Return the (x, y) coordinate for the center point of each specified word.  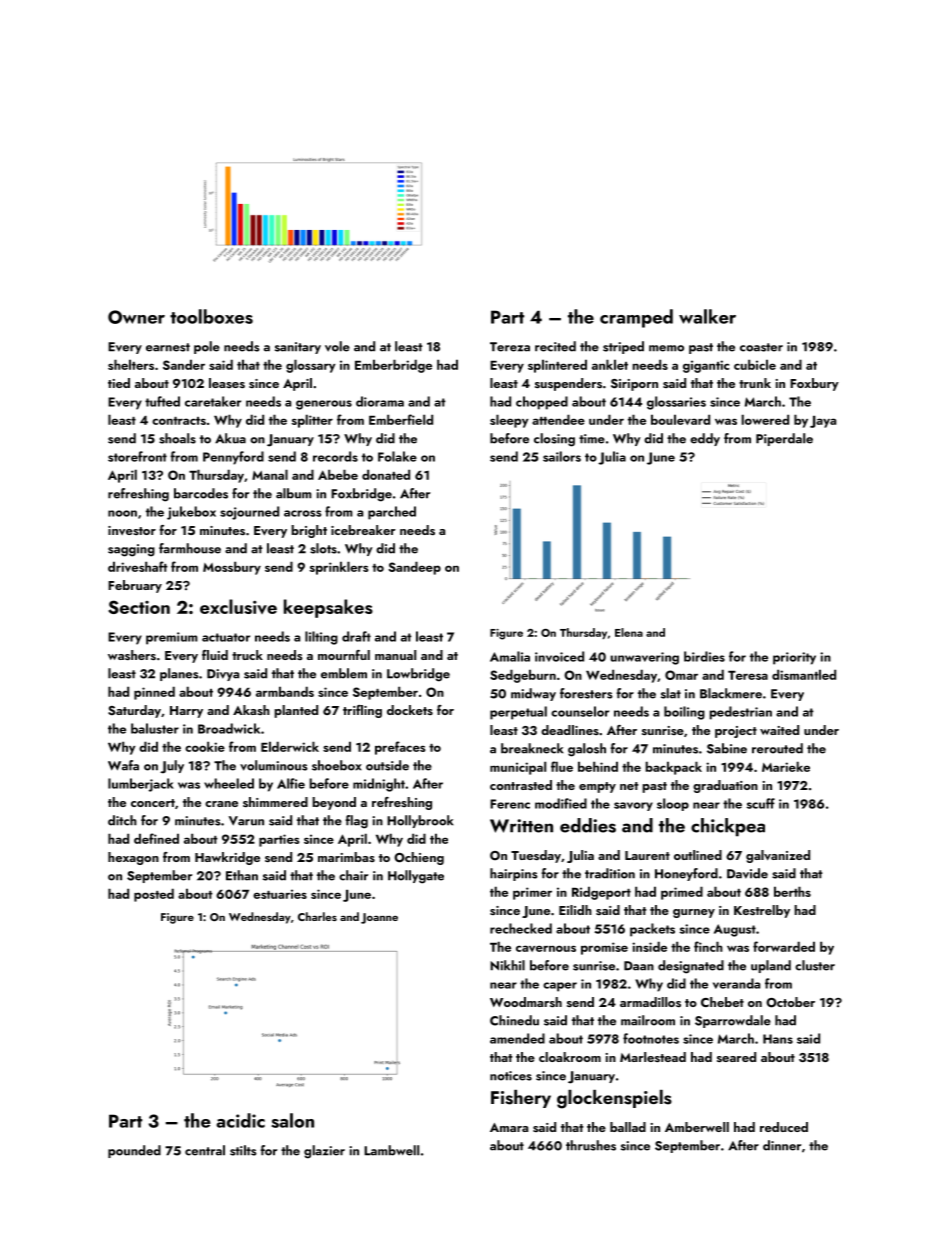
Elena (629, 632)
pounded (134, 1151)
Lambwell (391, 1150)
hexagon (133, 858)
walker (707, 316)
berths (792, 891)
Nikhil (507, 965)
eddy (705, 439)
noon (122, 513)
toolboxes (211, 316)
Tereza (510, 347)
